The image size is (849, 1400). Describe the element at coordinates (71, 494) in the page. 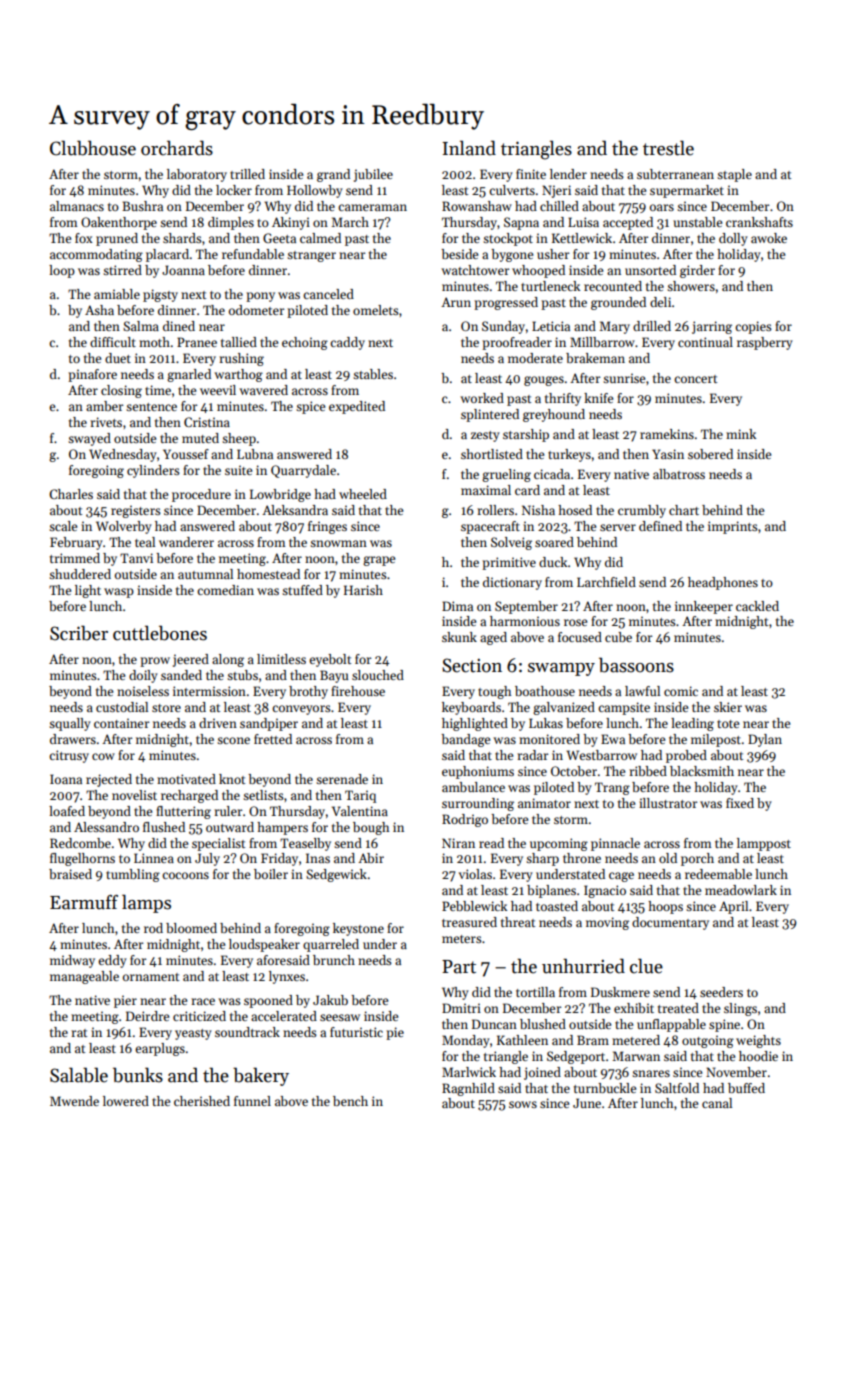

I see `Charles` at that location.
